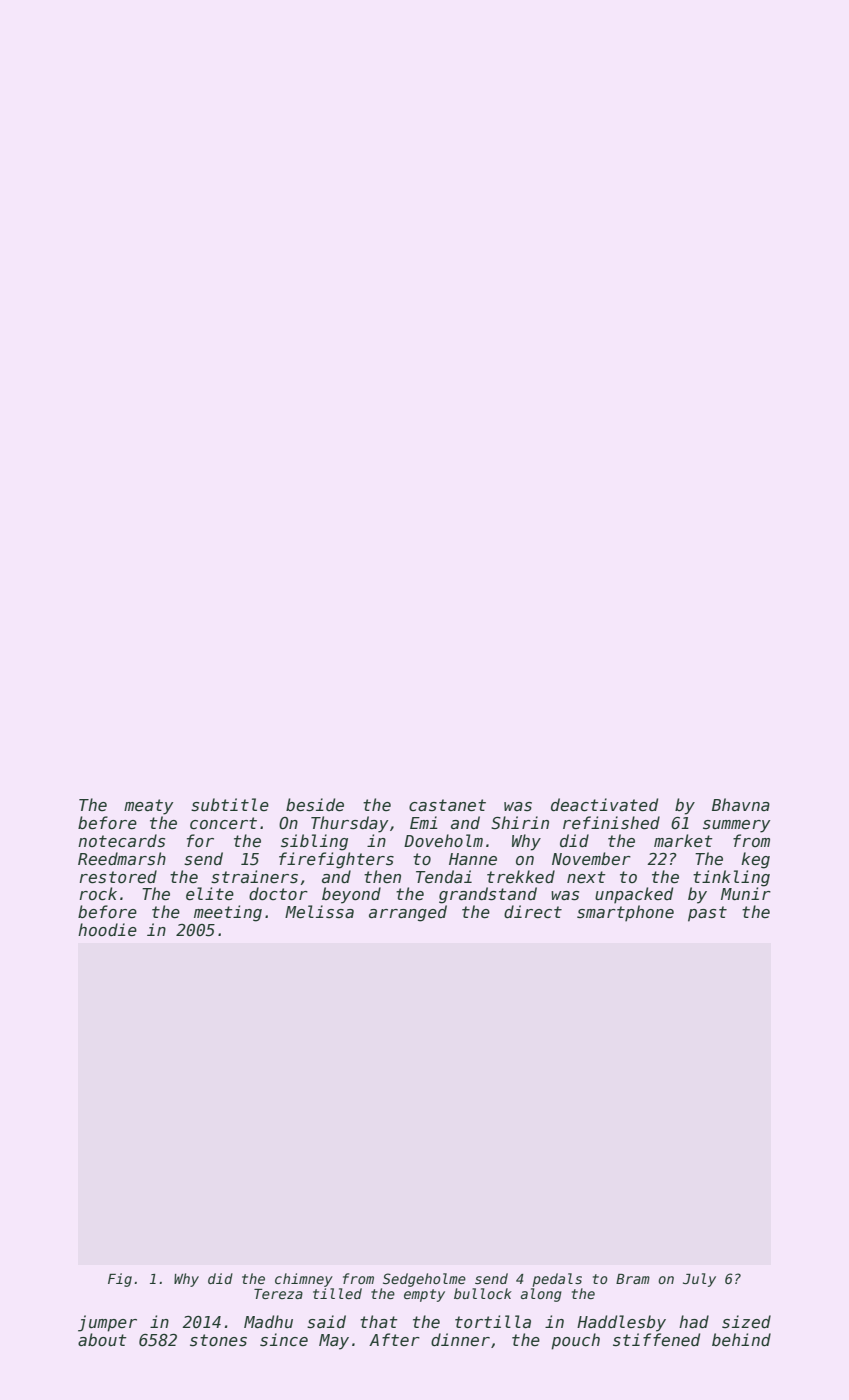 The width and height of the screenshot is (849, 1400). I want to click on Bhavna, so click(741, 804).
